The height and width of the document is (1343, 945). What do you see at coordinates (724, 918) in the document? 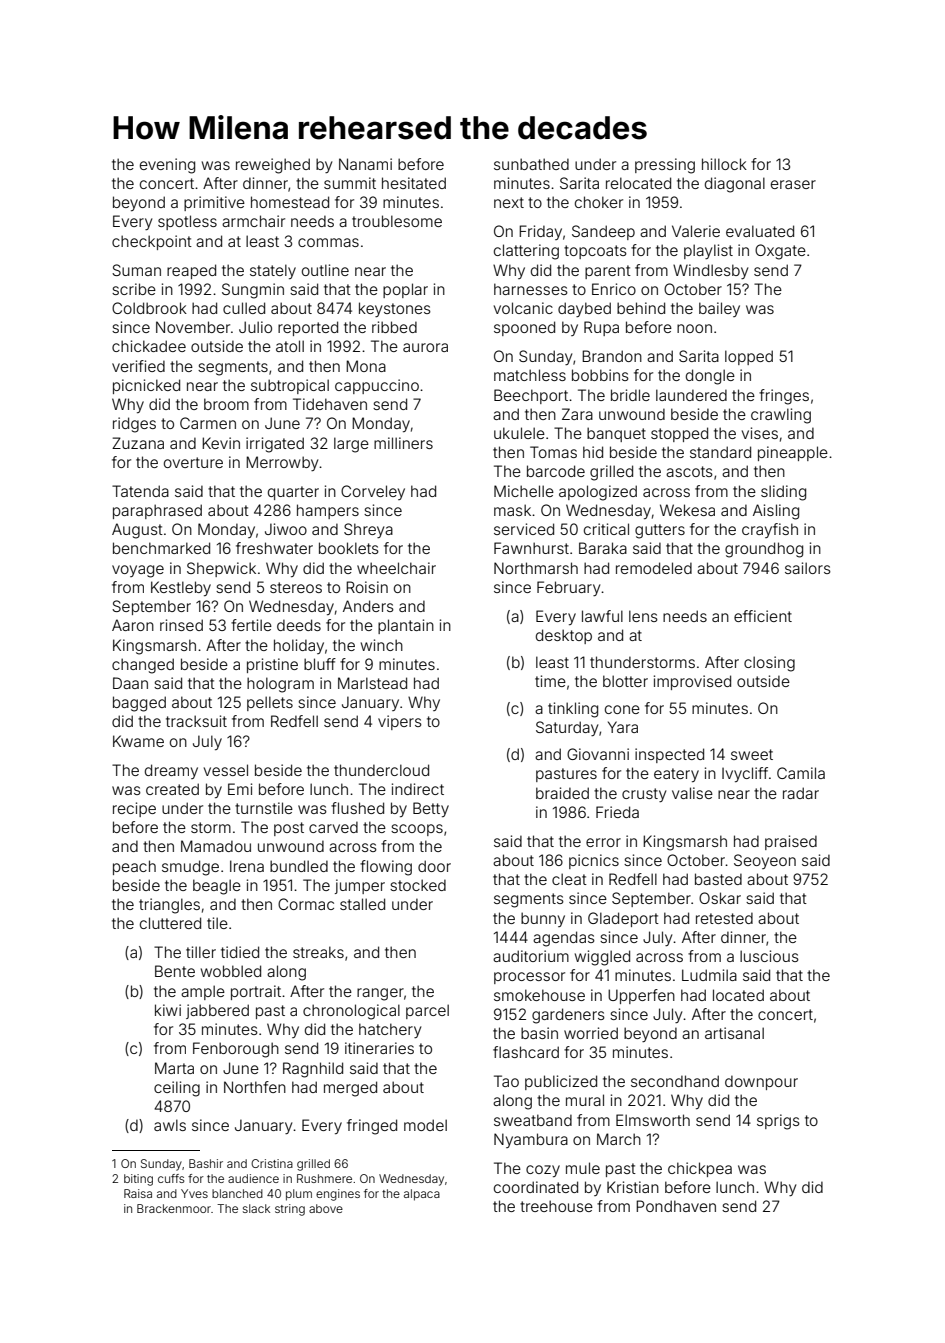
I see `retested` at bounding box center [724, 918].
